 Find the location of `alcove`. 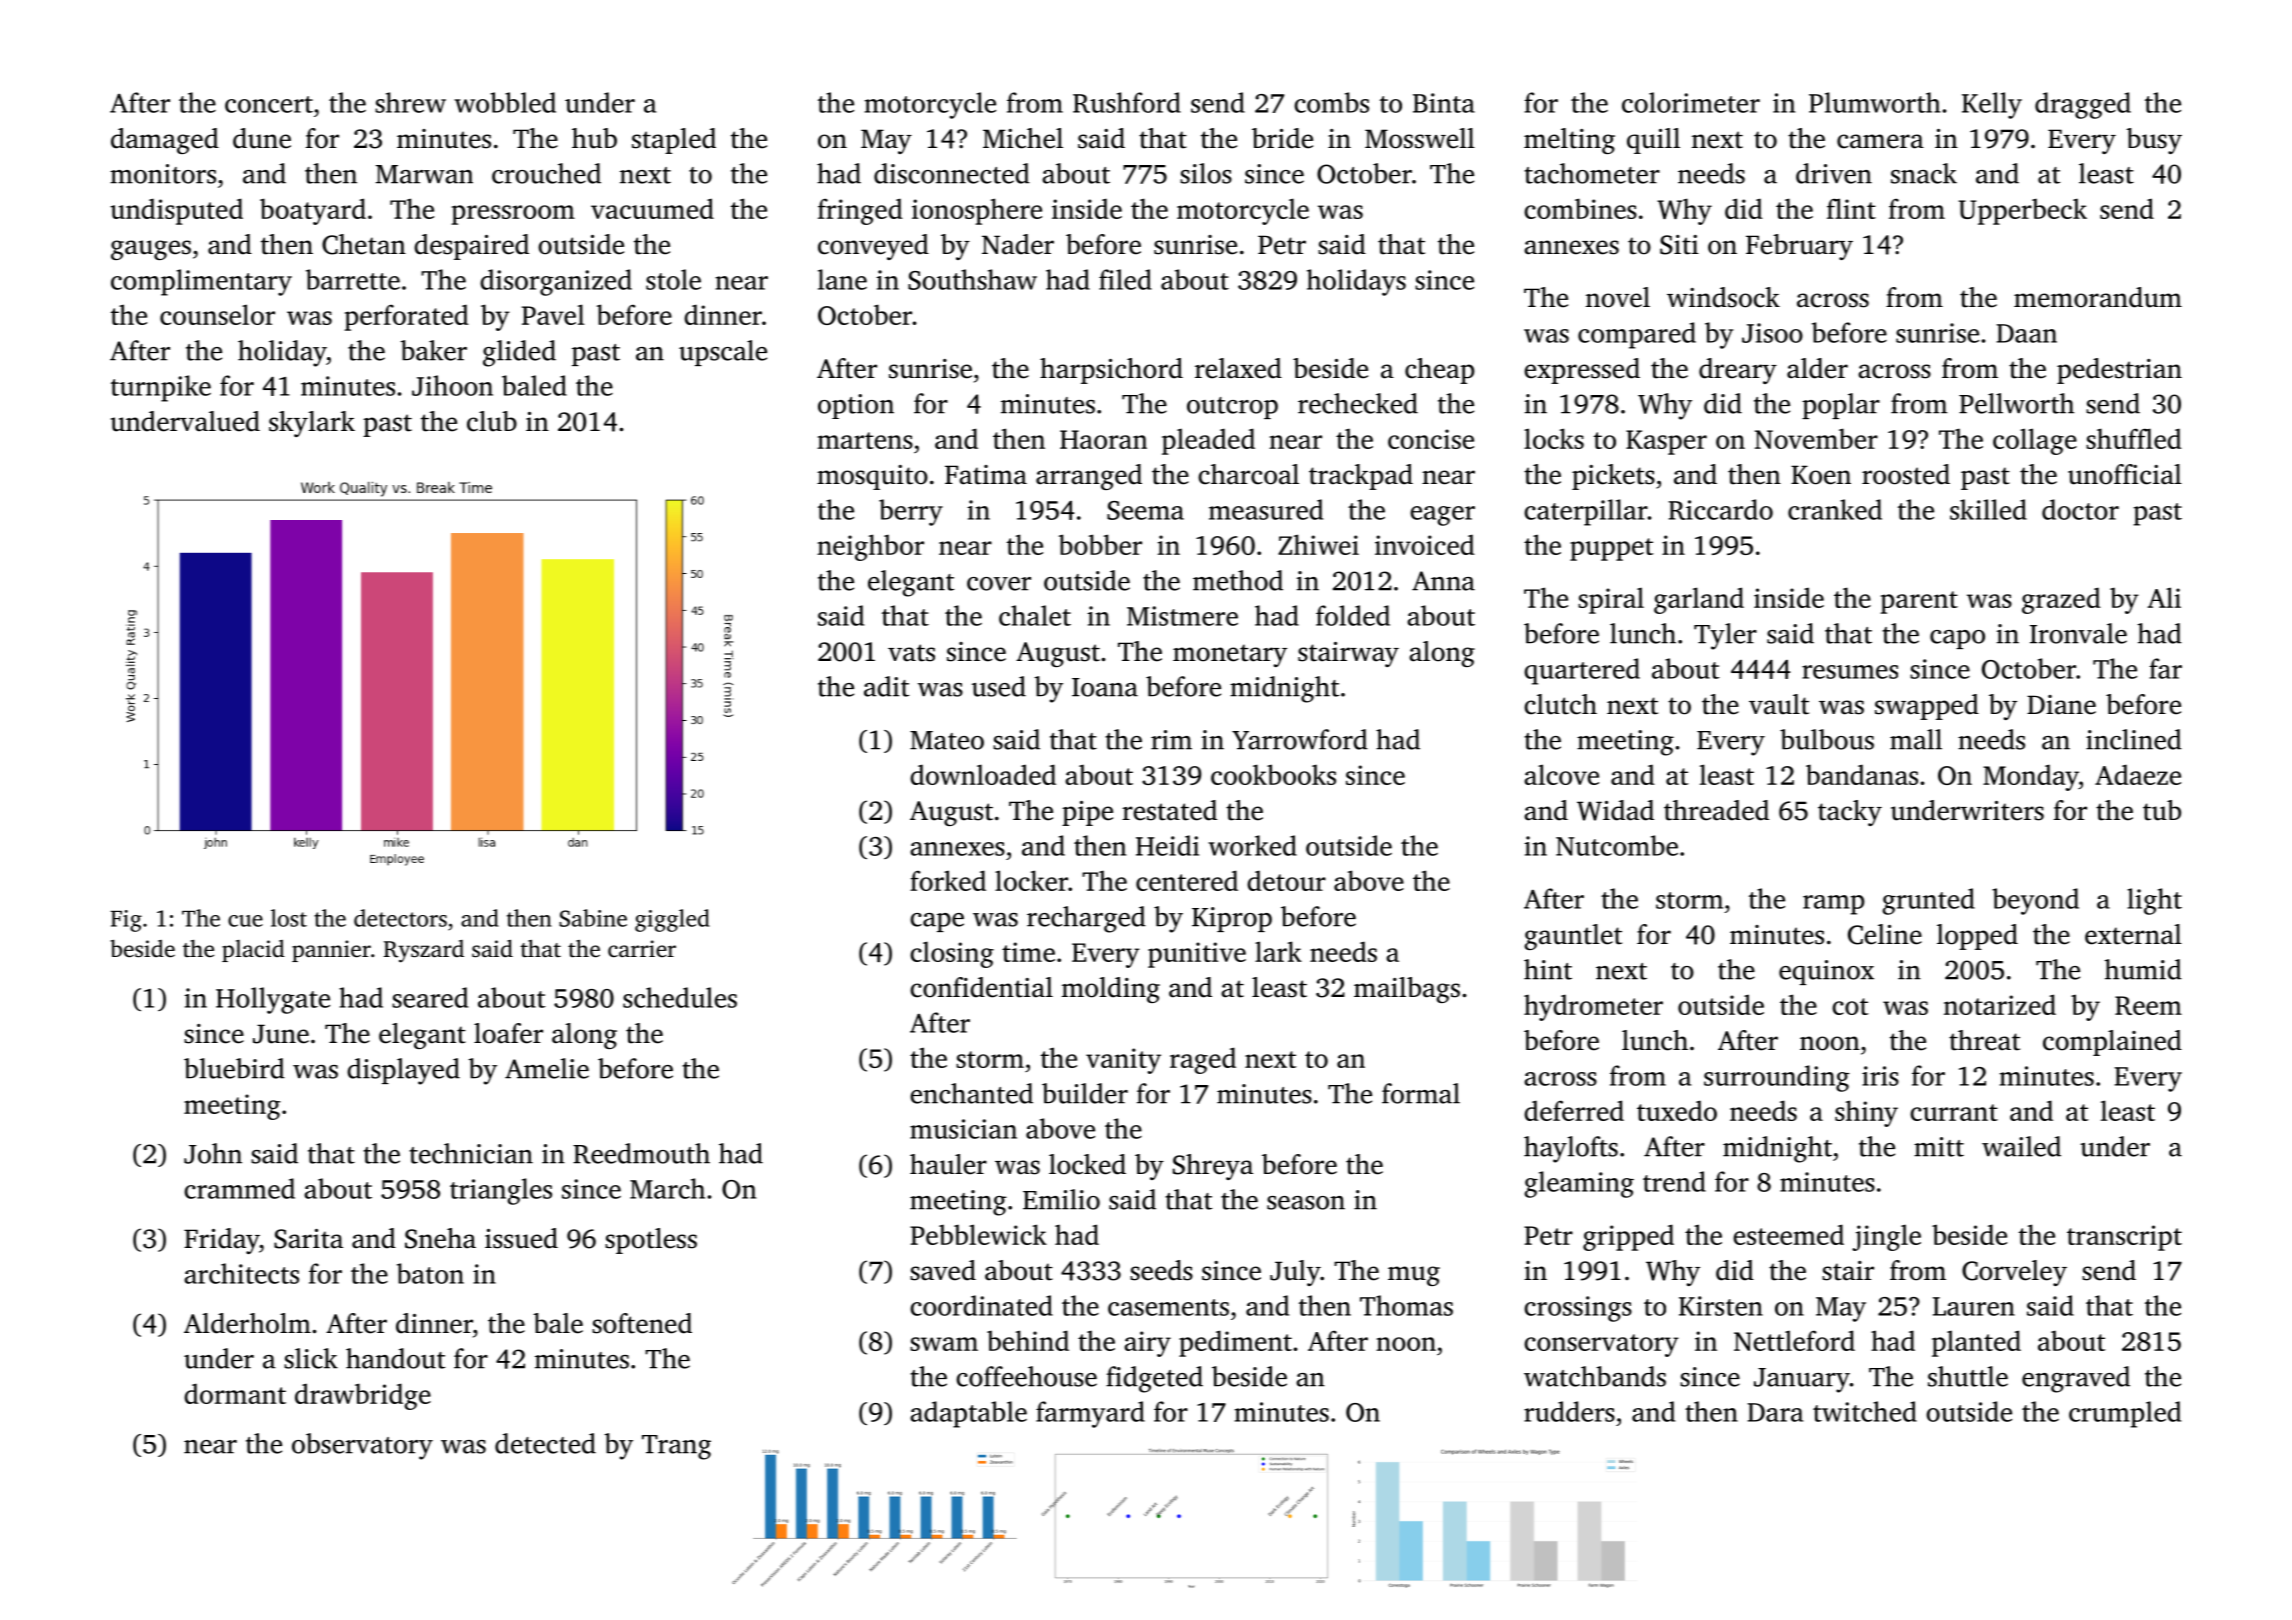

alcove is located at coordinates (1561, 774).
